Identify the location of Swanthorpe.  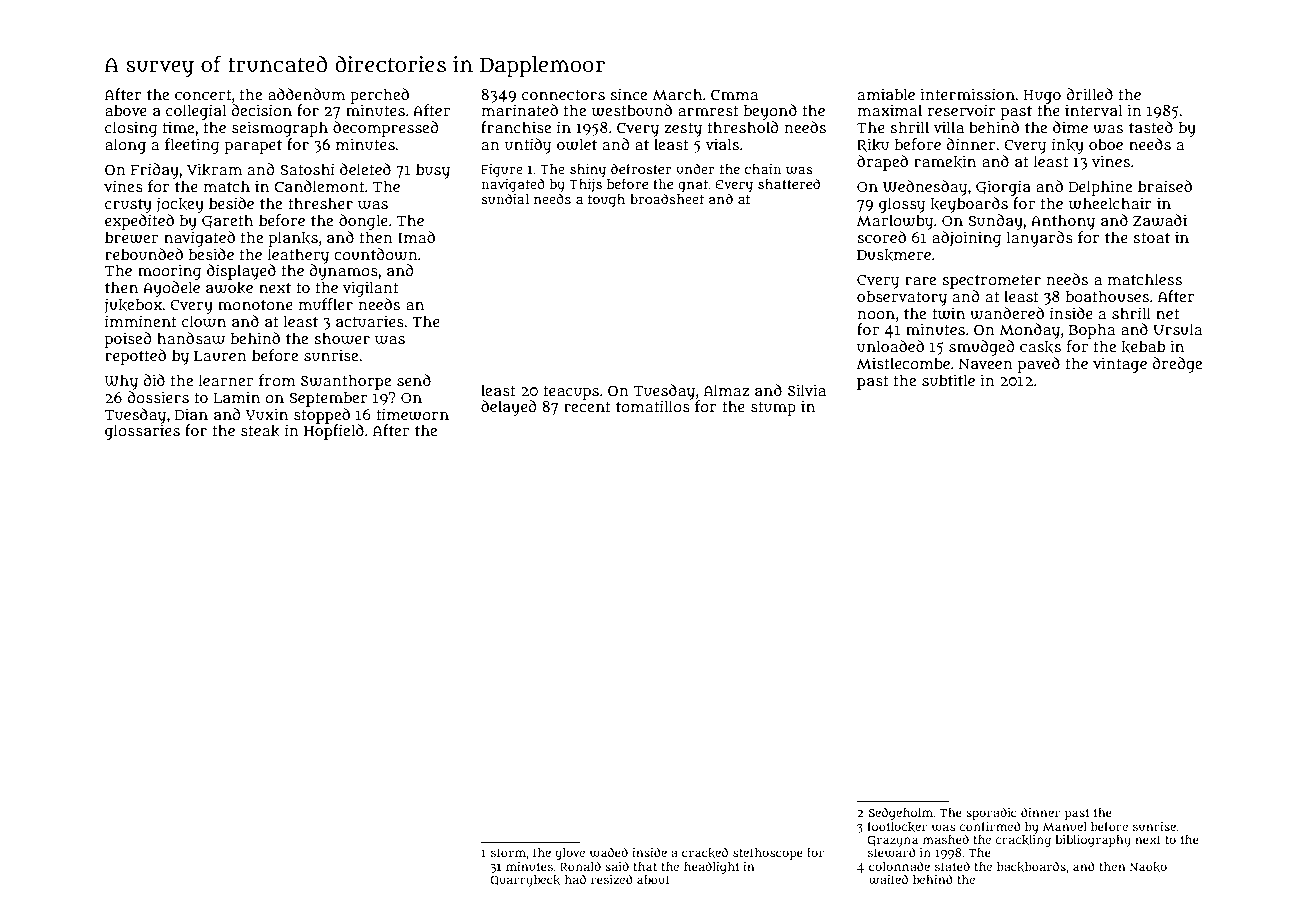
(346, 382).
